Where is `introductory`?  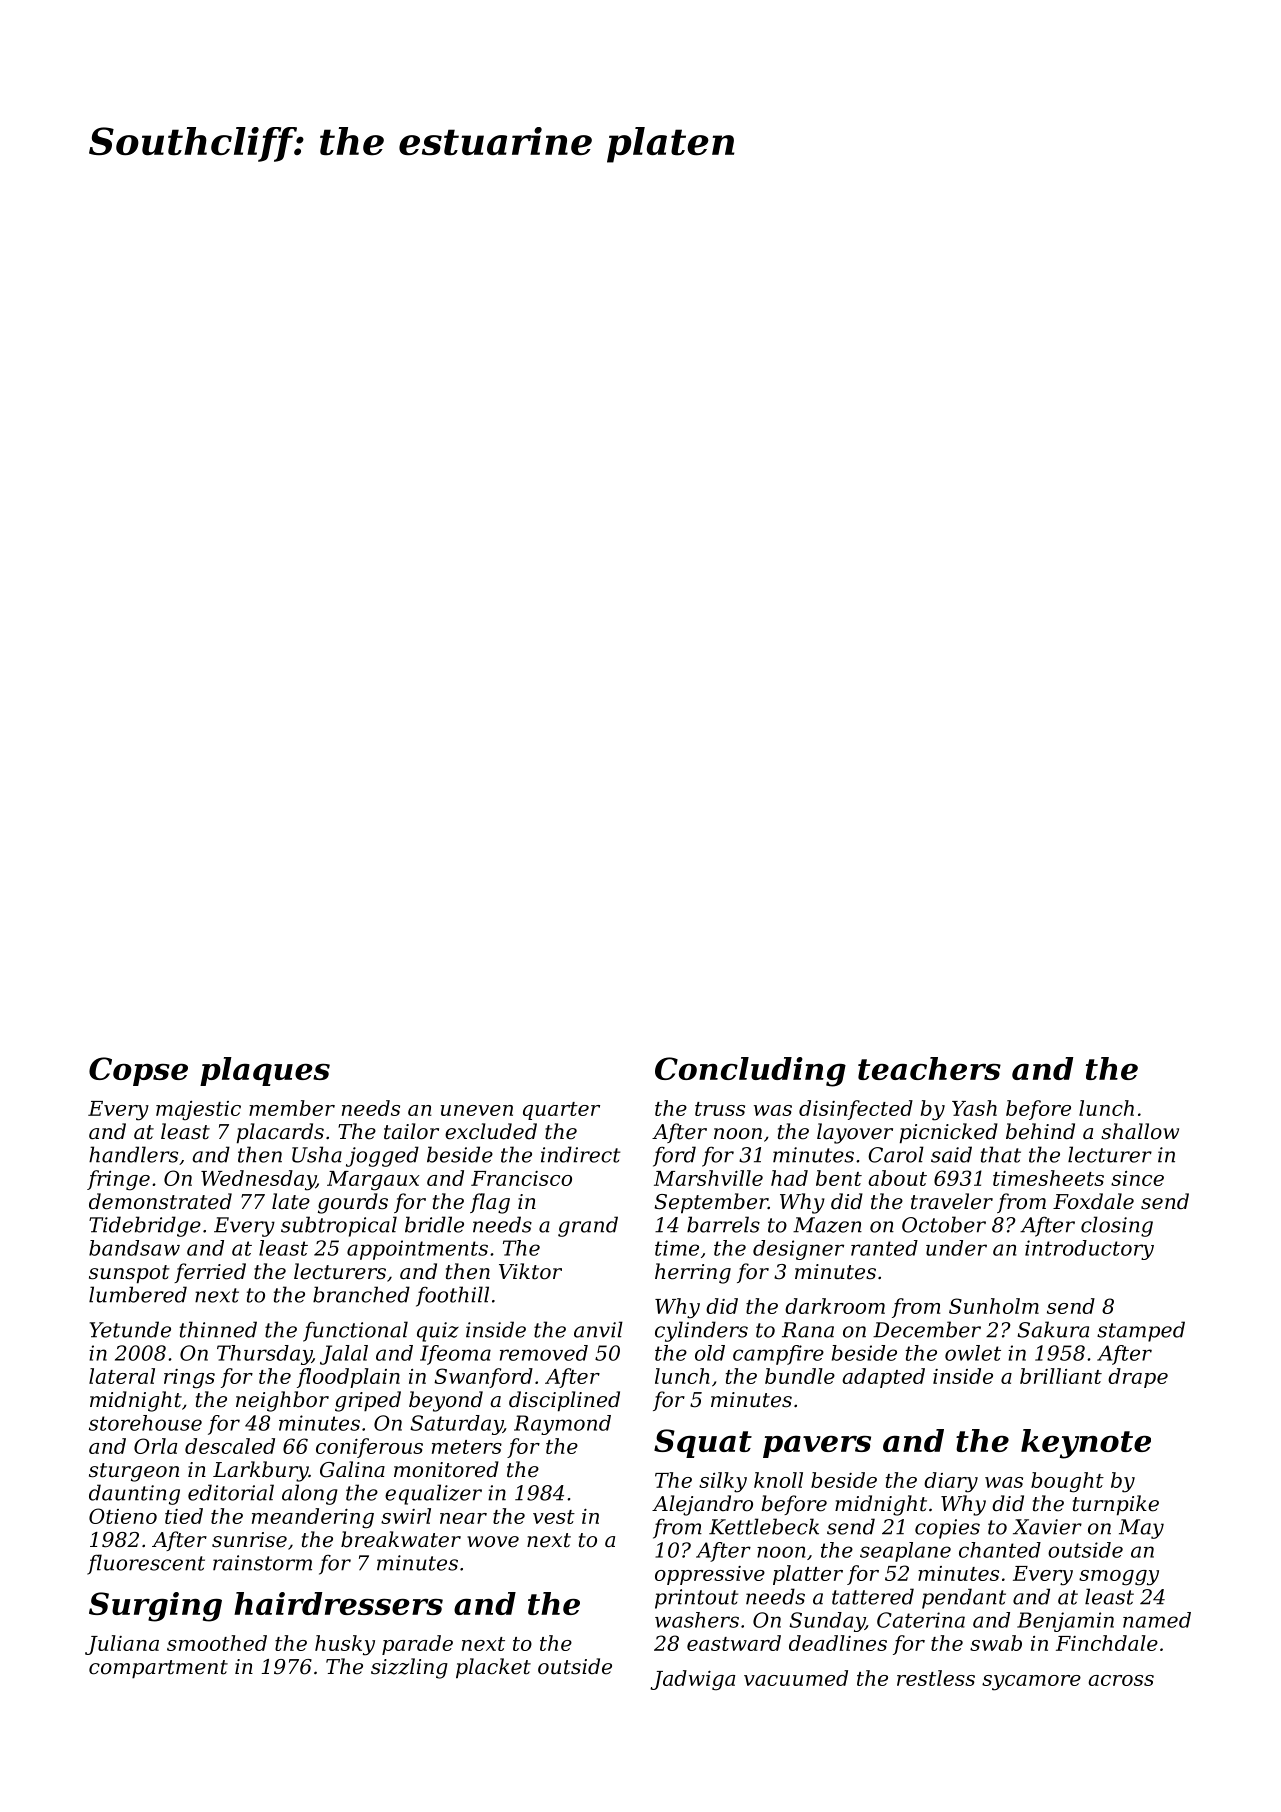
introductory is located at coordinates (1089, 1250).
